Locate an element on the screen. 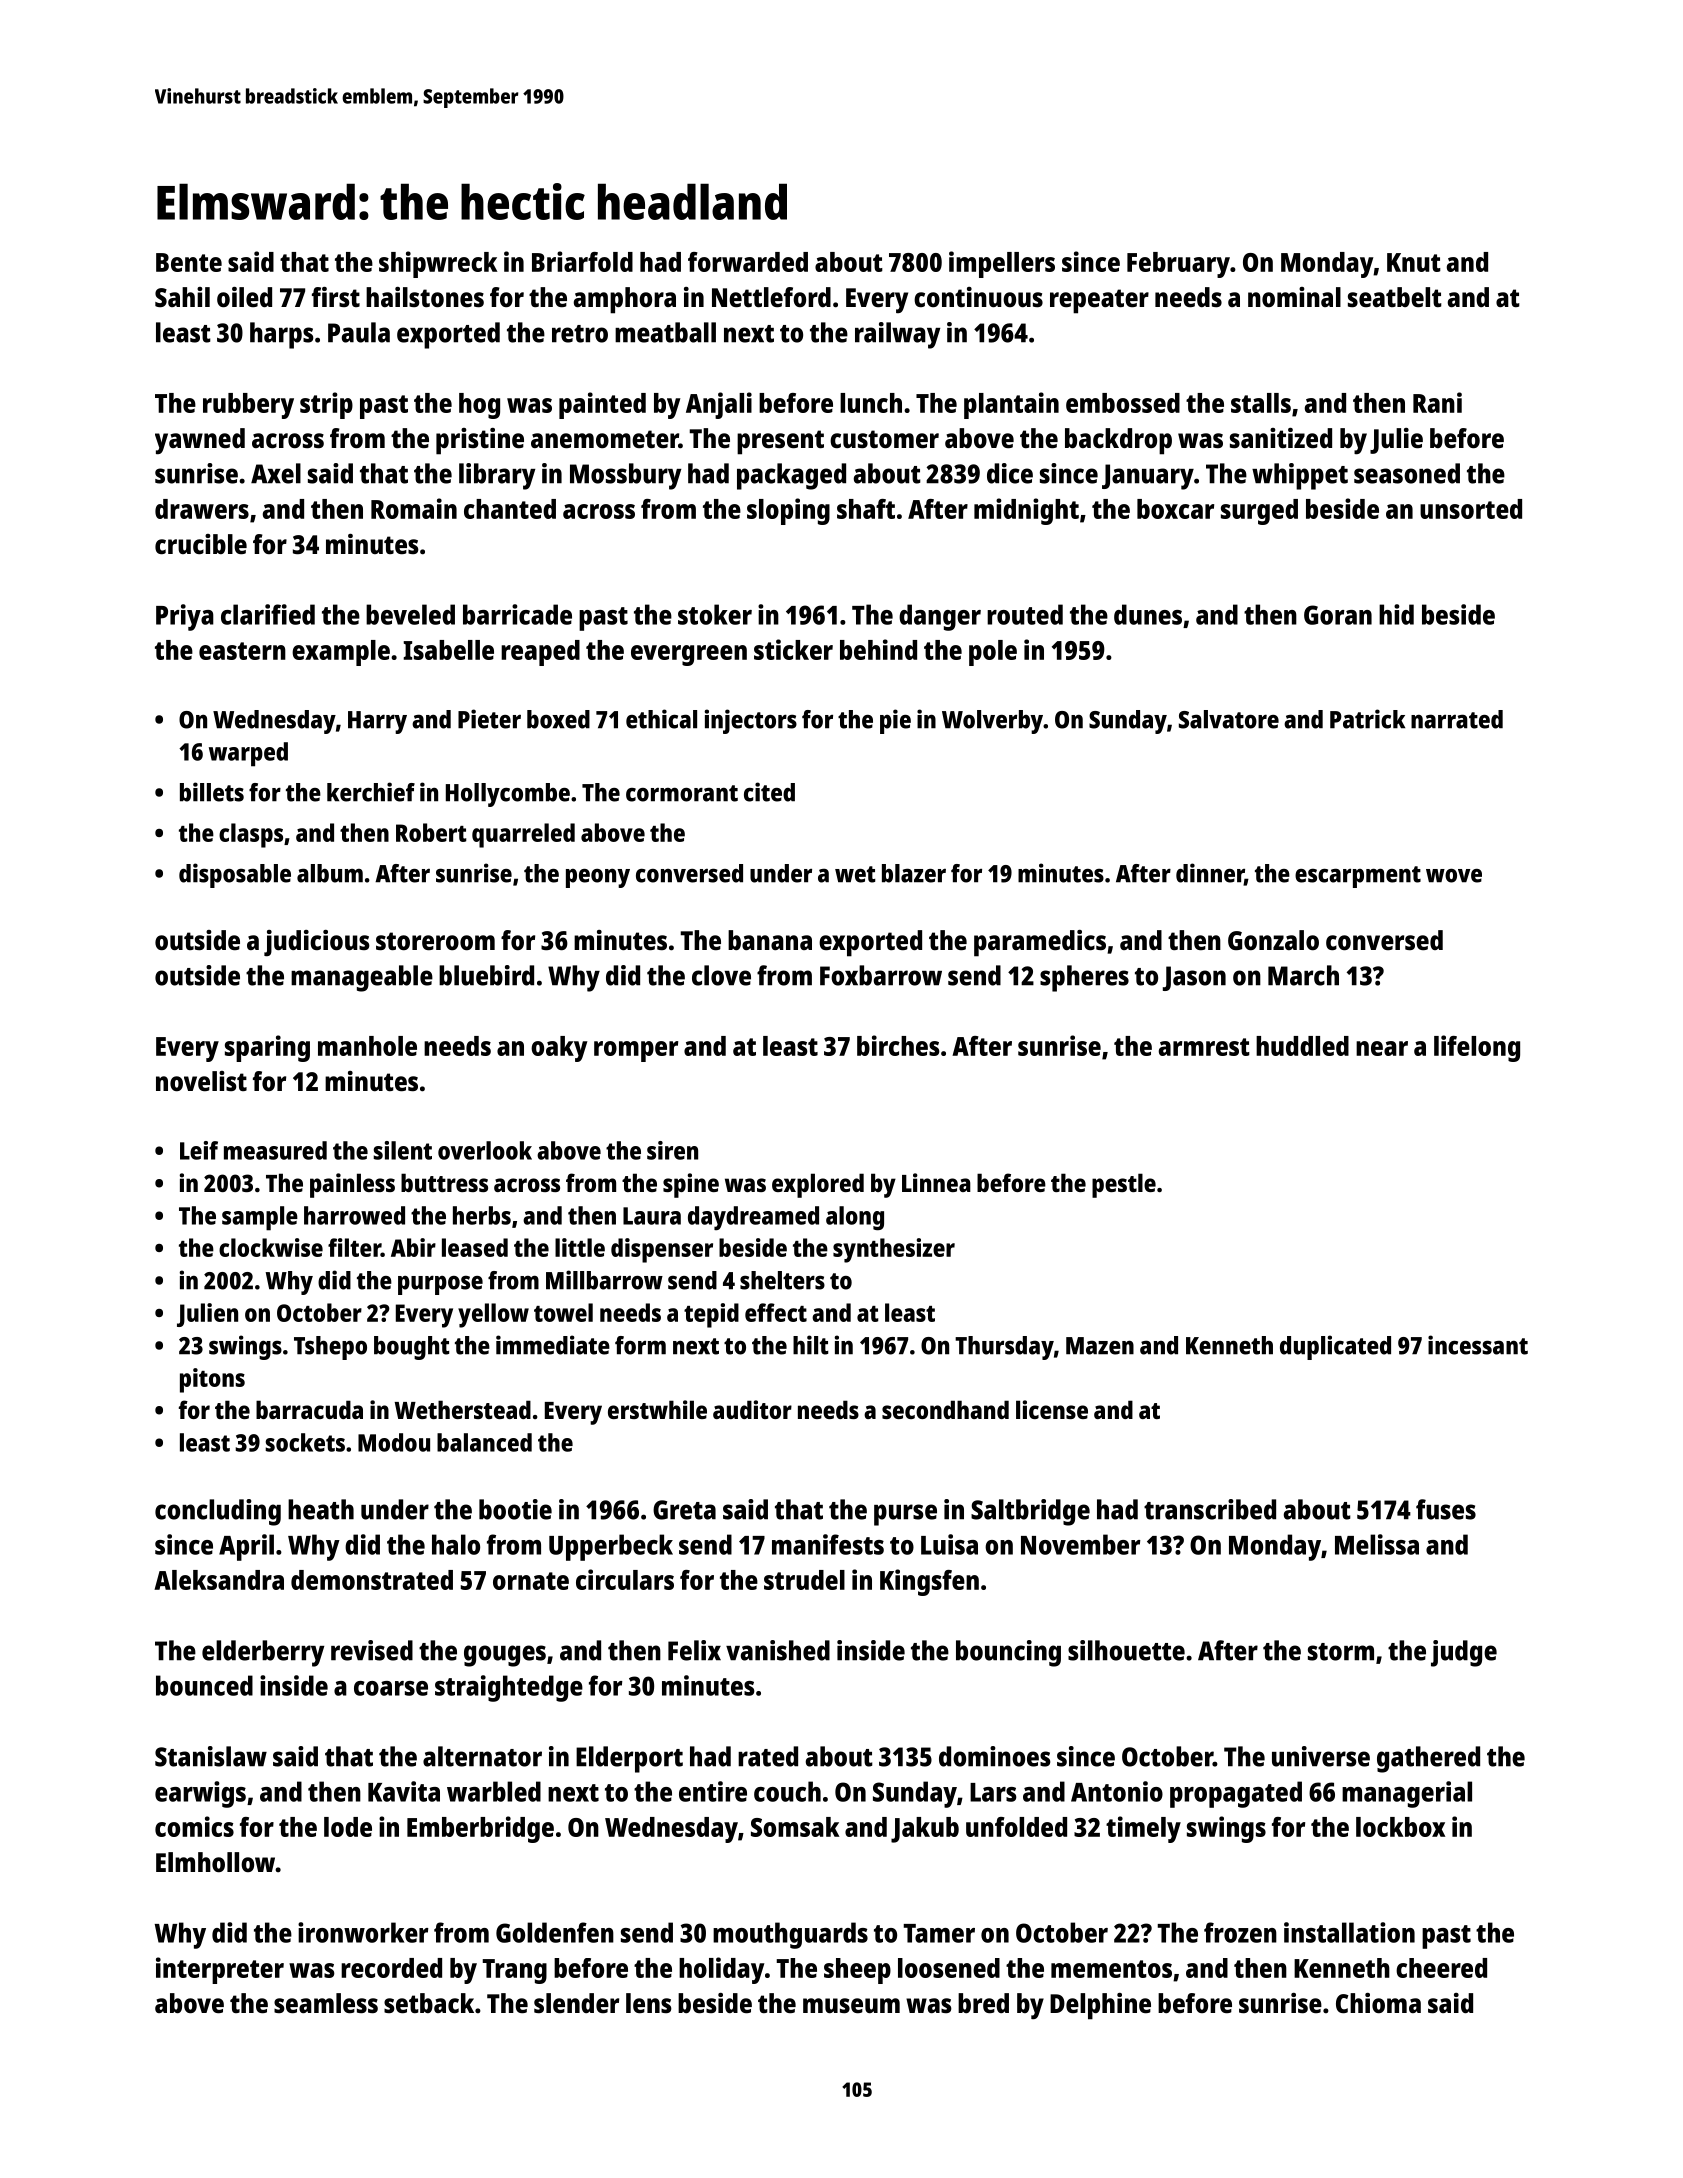 The width and height of the screenshot is (1683, 2178). setback is located at coordinates (429, 2003).
